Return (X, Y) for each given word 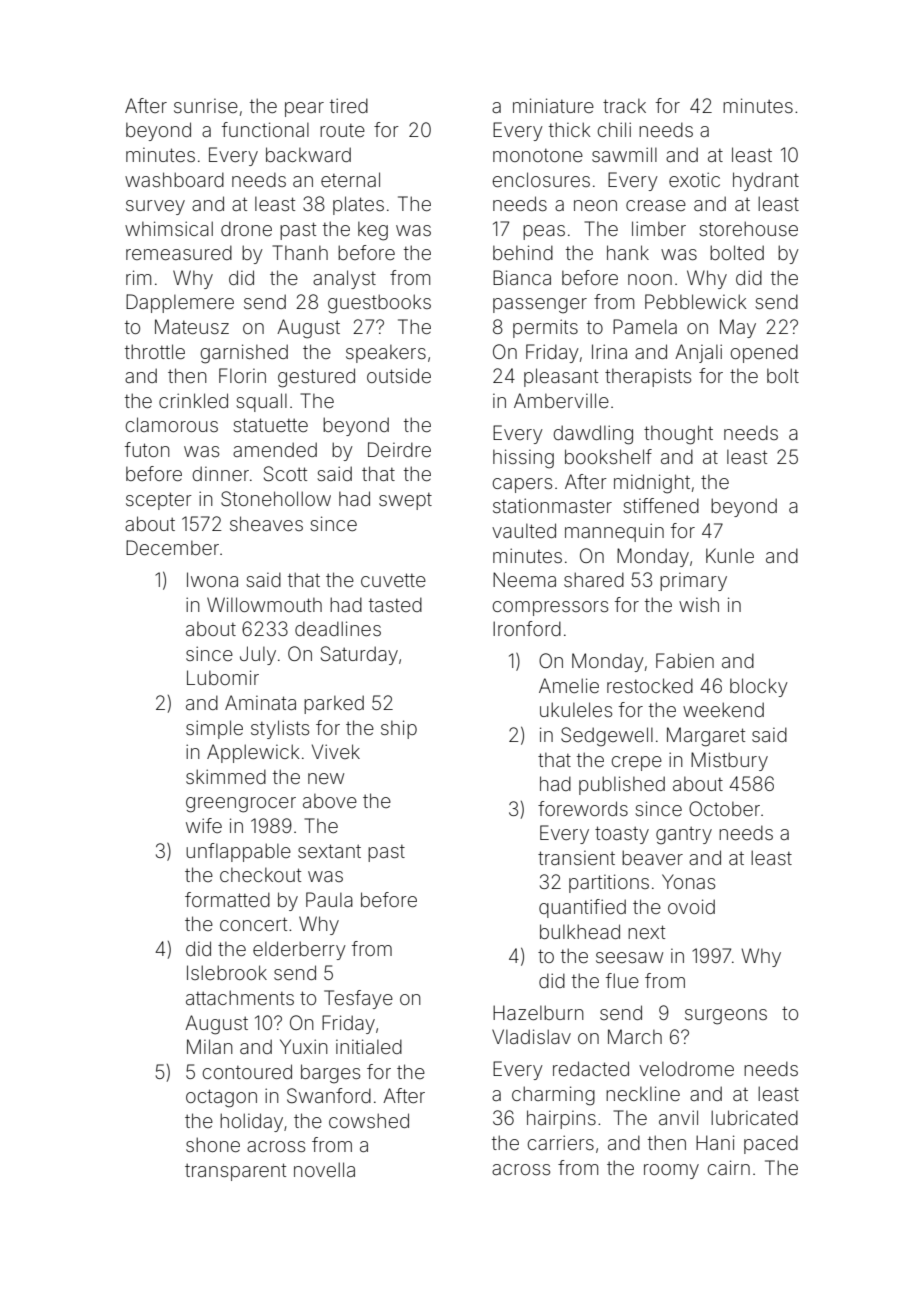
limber (659, 228)
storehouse (748, 228)
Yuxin (304, 1046)
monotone (538, 155)
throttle (155, 351)
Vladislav (531, 1036)
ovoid (691, 906)
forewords (583, 808)
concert (253, 924)
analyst (344, 279)
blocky (759, 687)
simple (214, 729)
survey (155, 207)
